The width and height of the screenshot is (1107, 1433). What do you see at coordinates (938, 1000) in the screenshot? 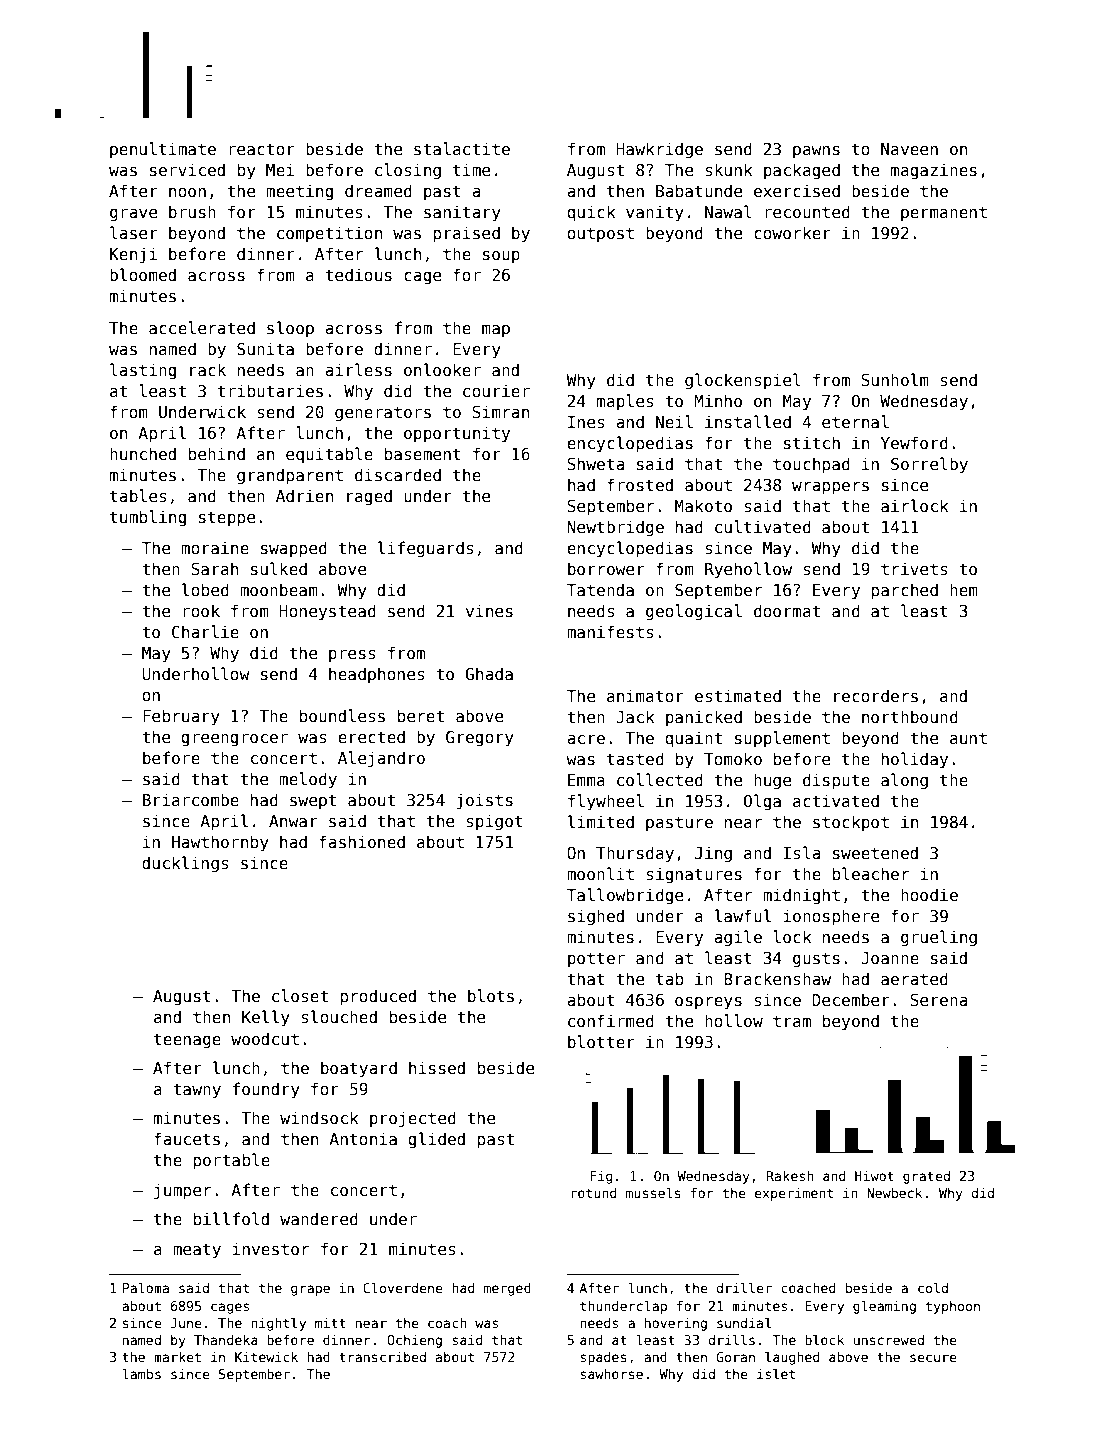
I see `Serena` at bounding box center [938, 1000].
